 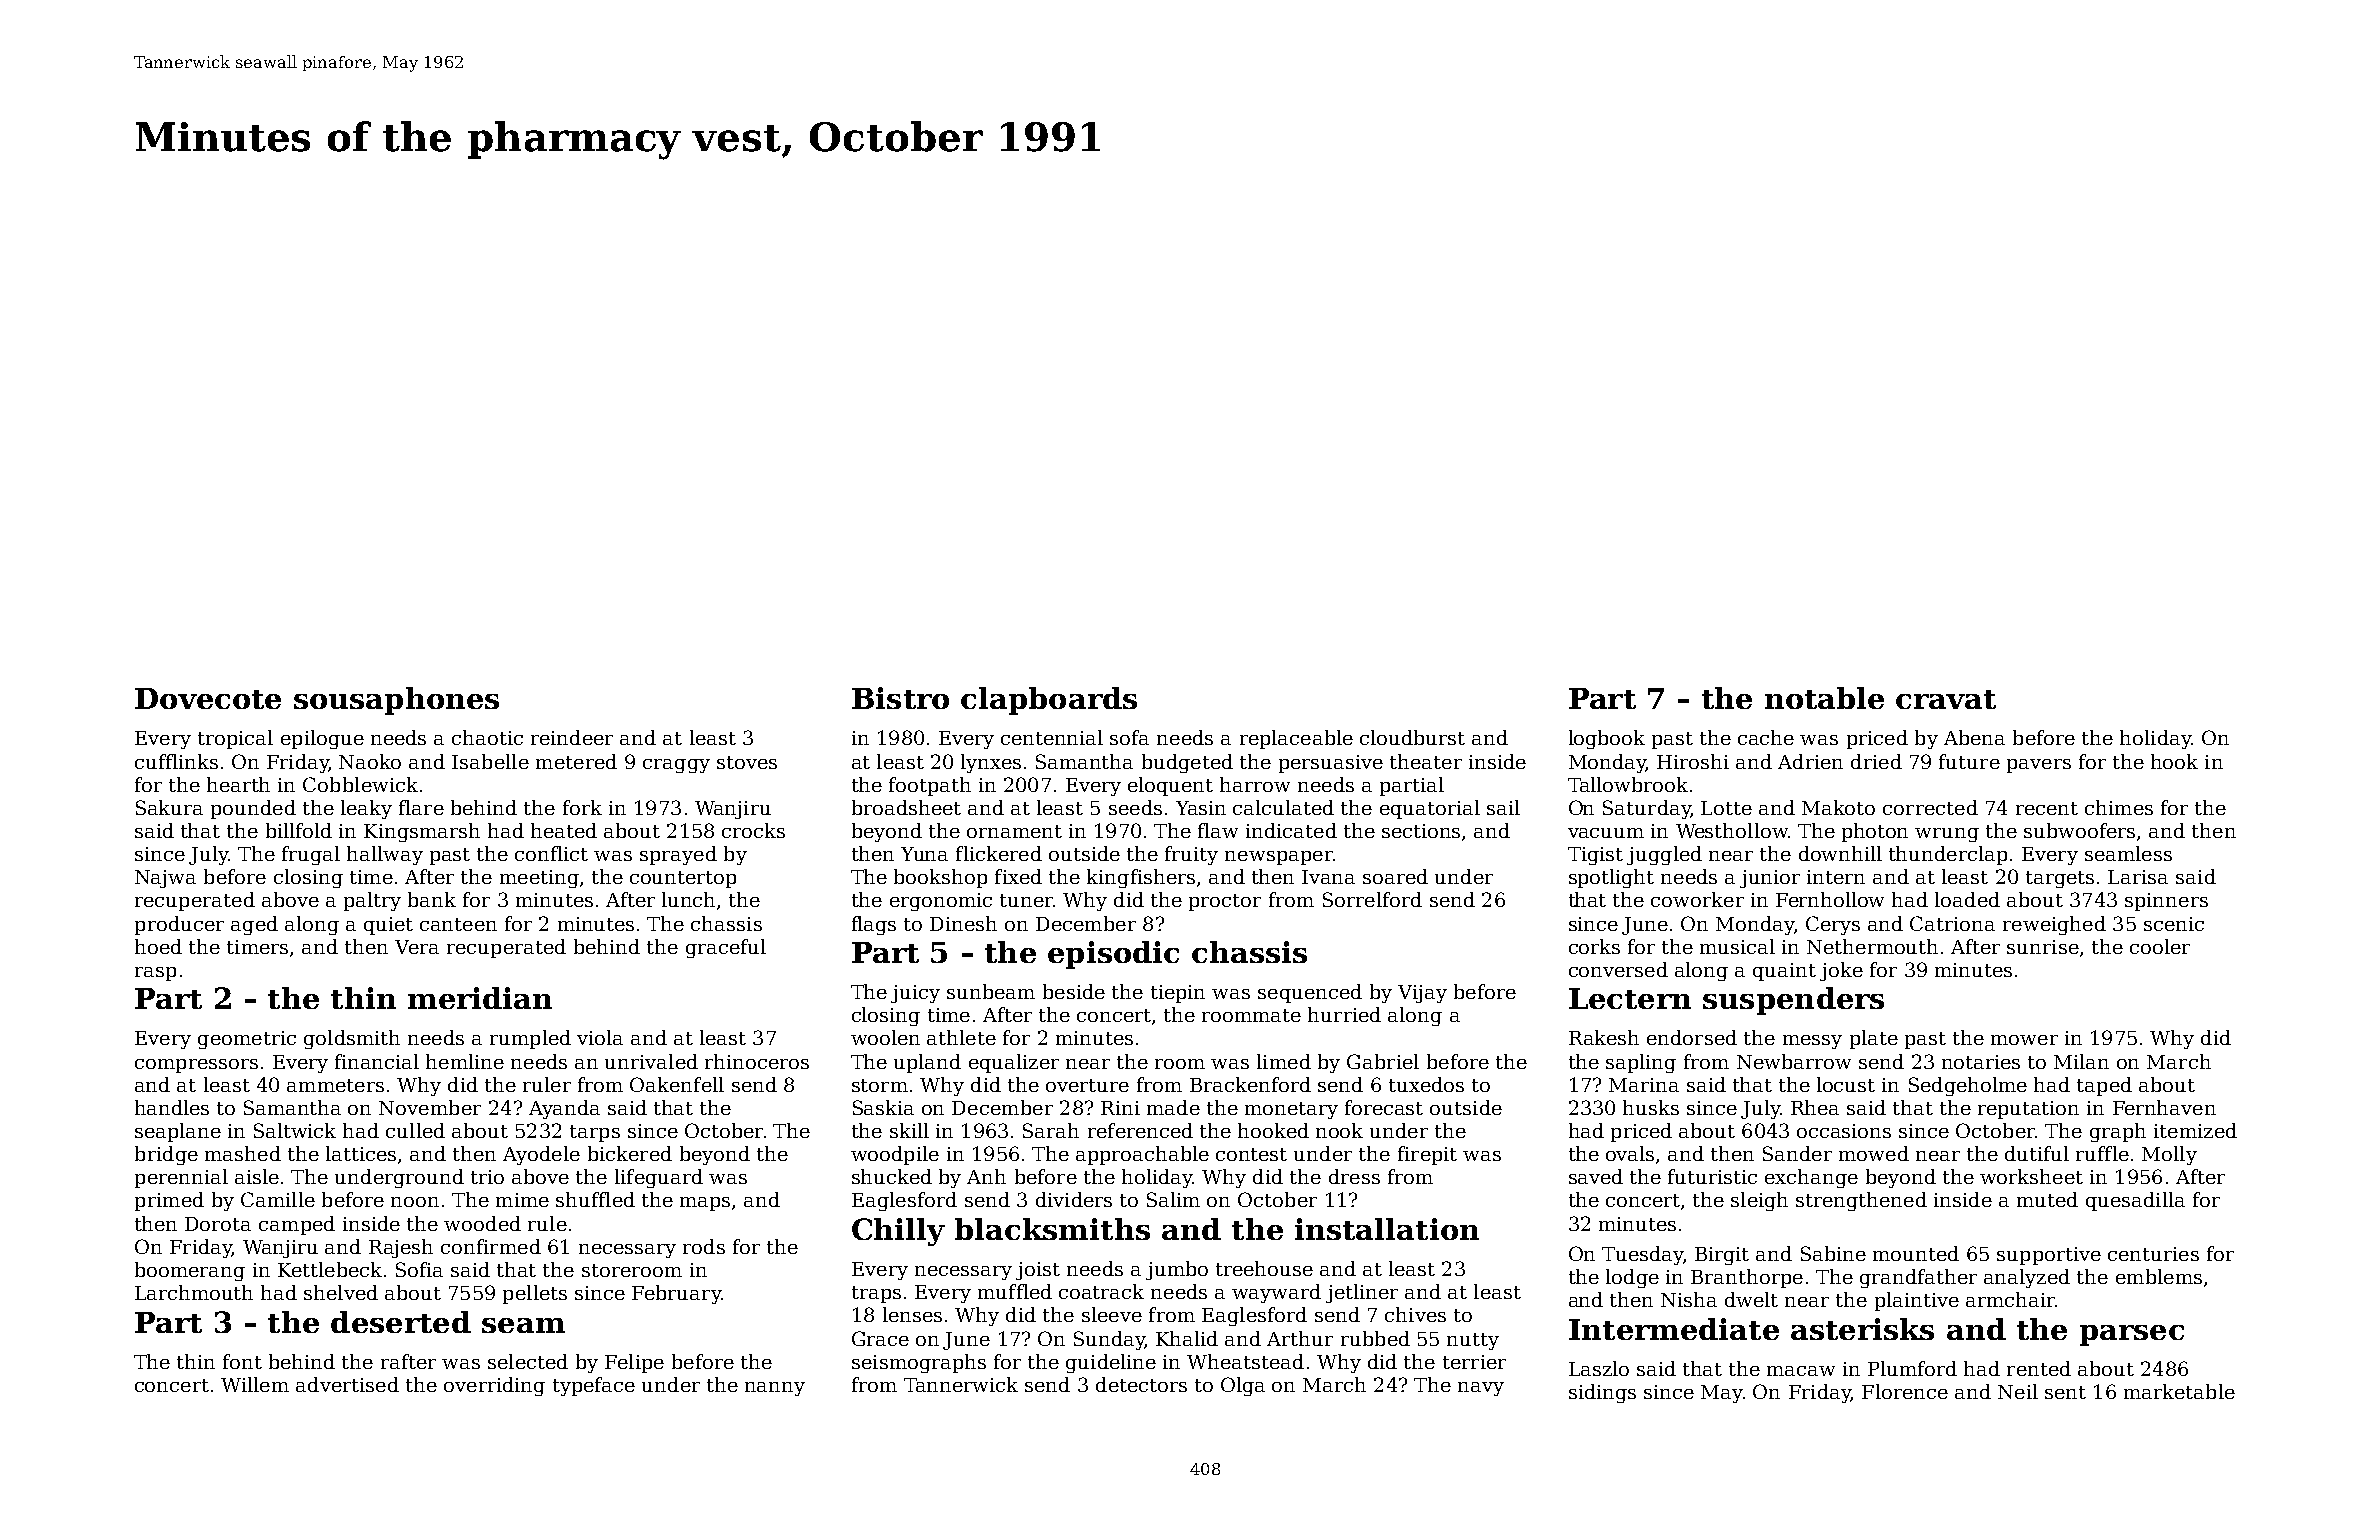 I want to click on notable, so click(x=1824, y=698).
